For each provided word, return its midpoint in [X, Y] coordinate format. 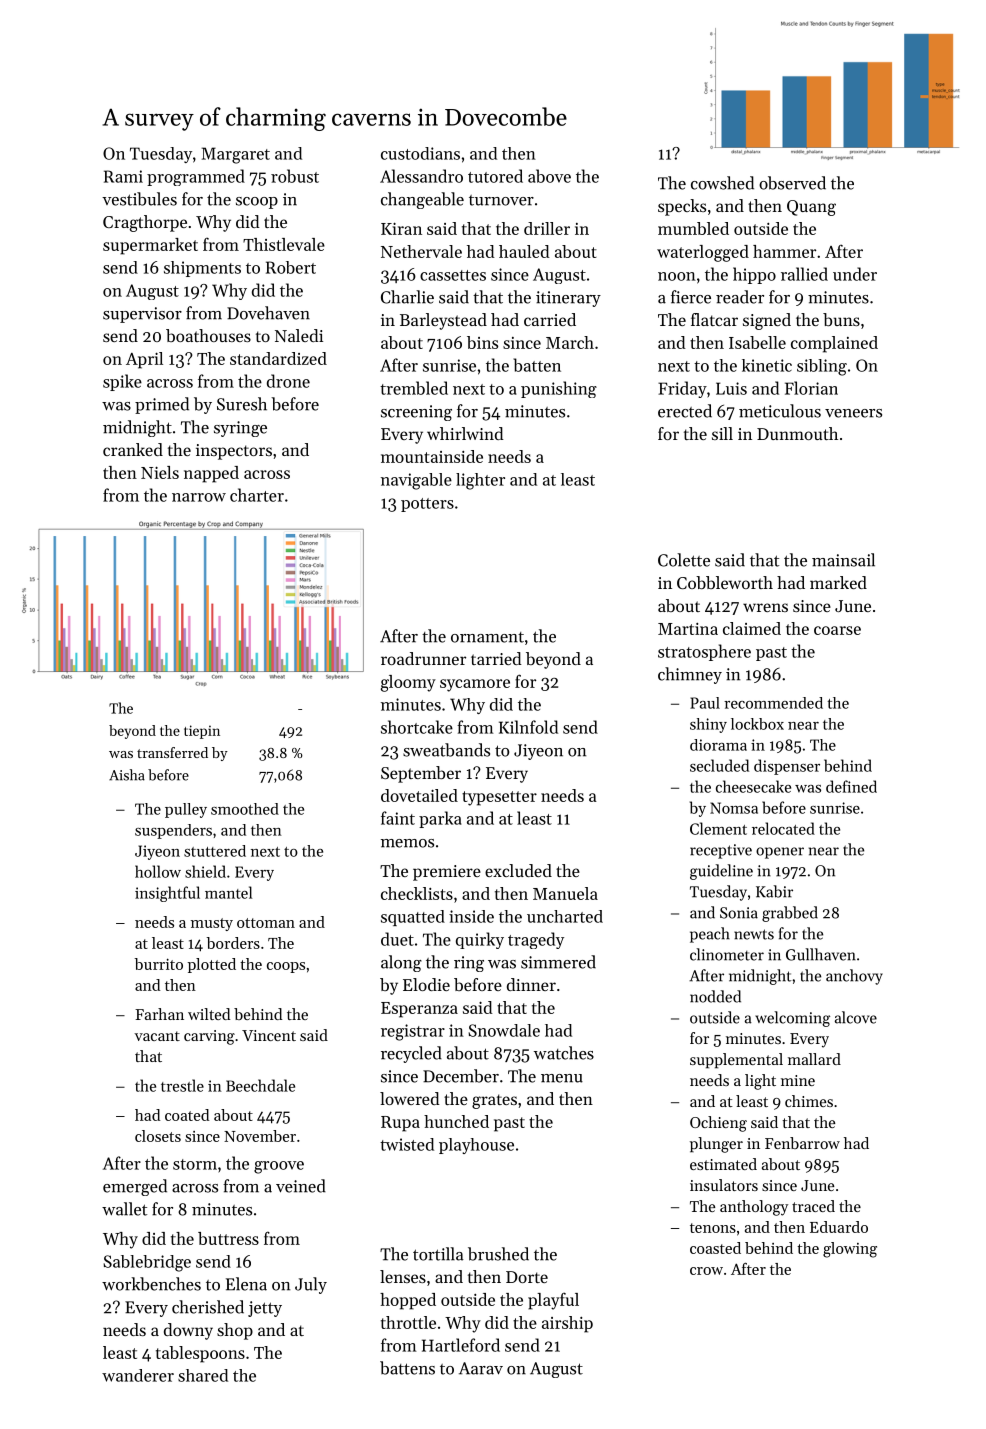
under [855, 274]
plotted [212, 965]
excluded [518, 870]
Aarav [481, 1368]
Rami [123, 176]
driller [547, 228]
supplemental [736, 1061]
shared [203, 1375]
